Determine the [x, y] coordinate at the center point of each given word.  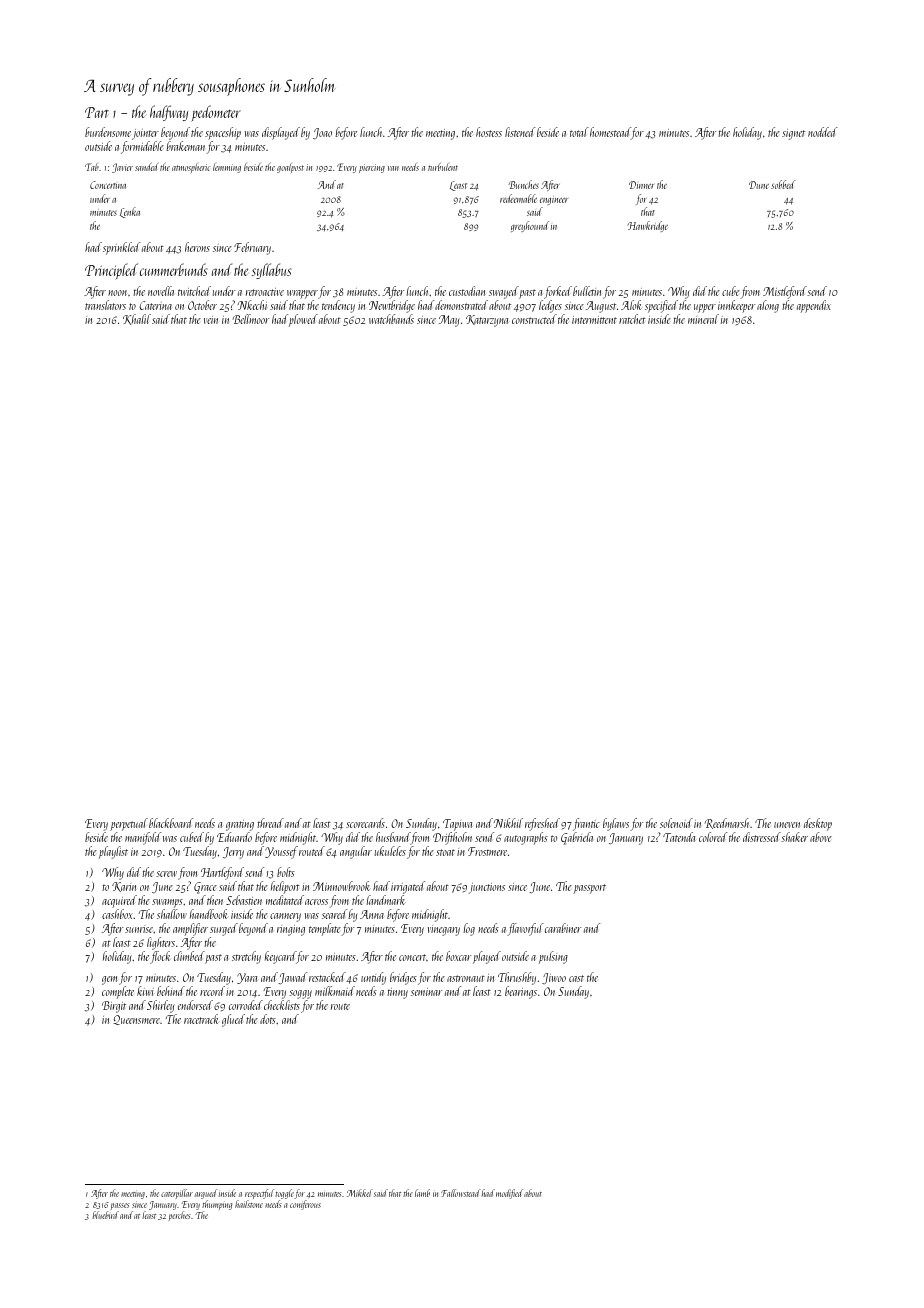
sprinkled [121, 248]
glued [233, 1020]
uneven [787, 825]
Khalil [137, 319]
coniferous [305, 1205]
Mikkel [360, 1193]
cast [576, 978]
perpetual [129, 824]
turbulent [443, 167]
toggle [285, 1194]
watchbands [391, 319]
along [768, 306]
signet [793, 134]
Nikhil [508, 823]
